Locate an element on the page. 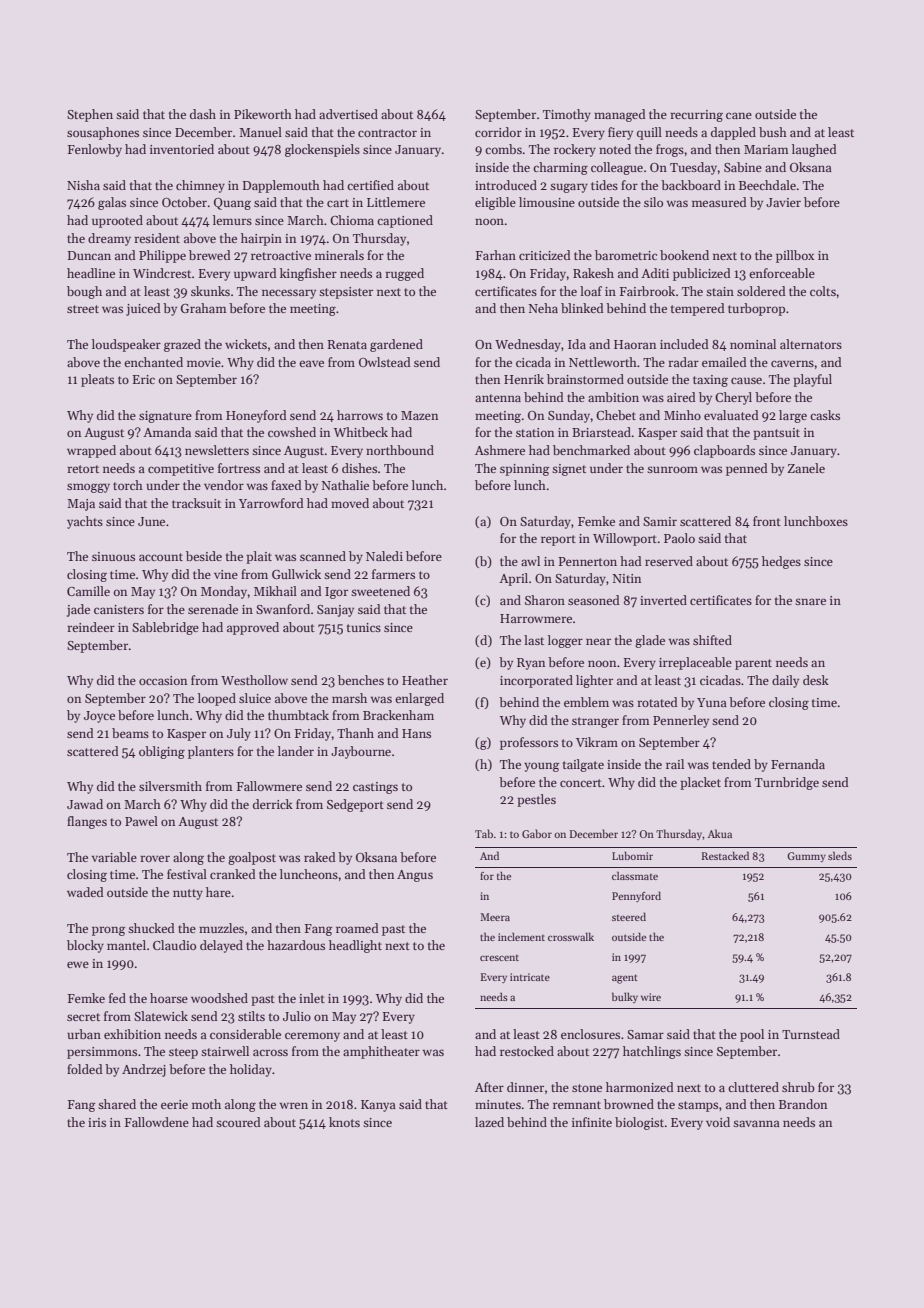 The image size is (924, 1308). folded is located at coordinates (85, 1069).
